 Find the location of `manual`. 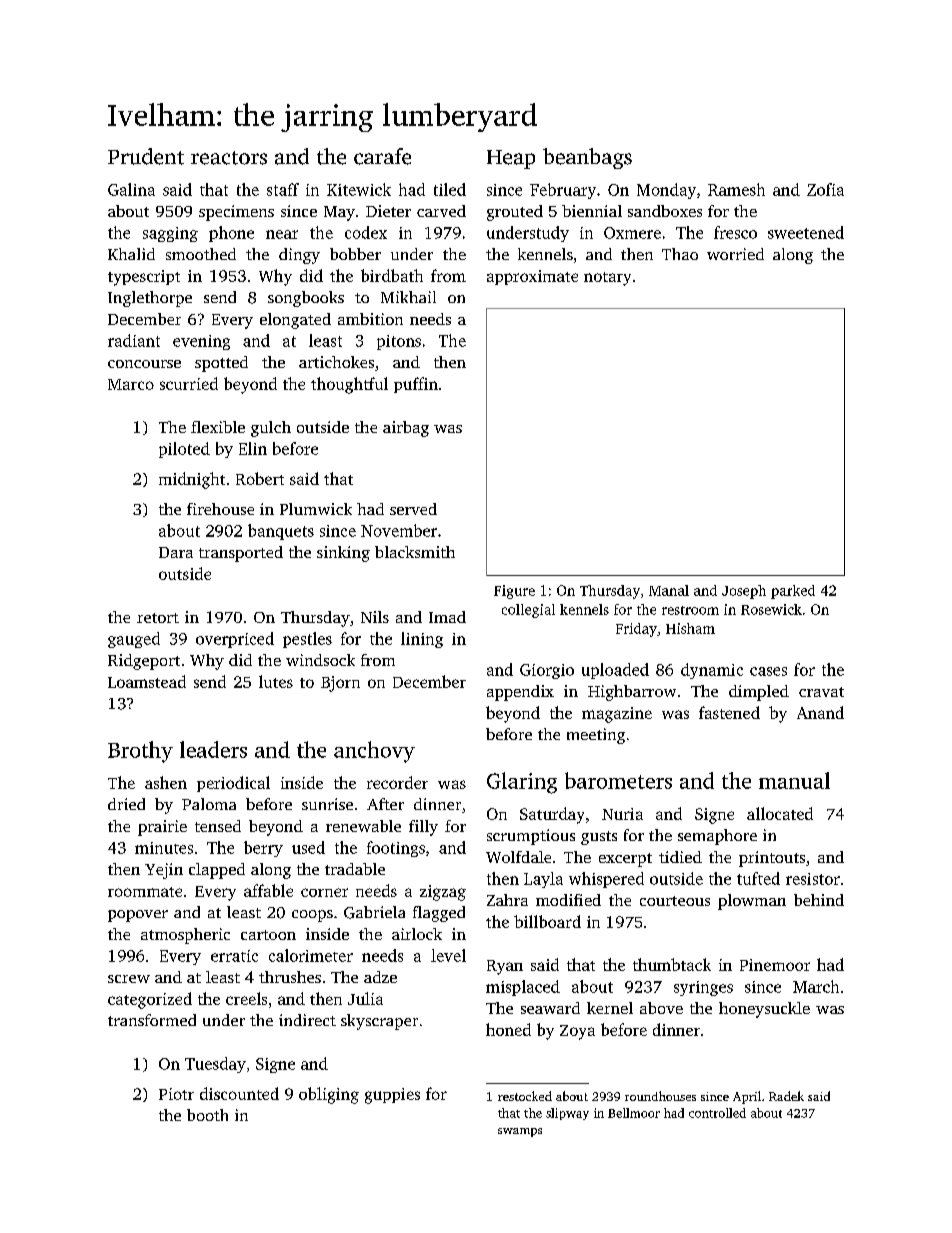

manual is located at coordinates (794, 780).
